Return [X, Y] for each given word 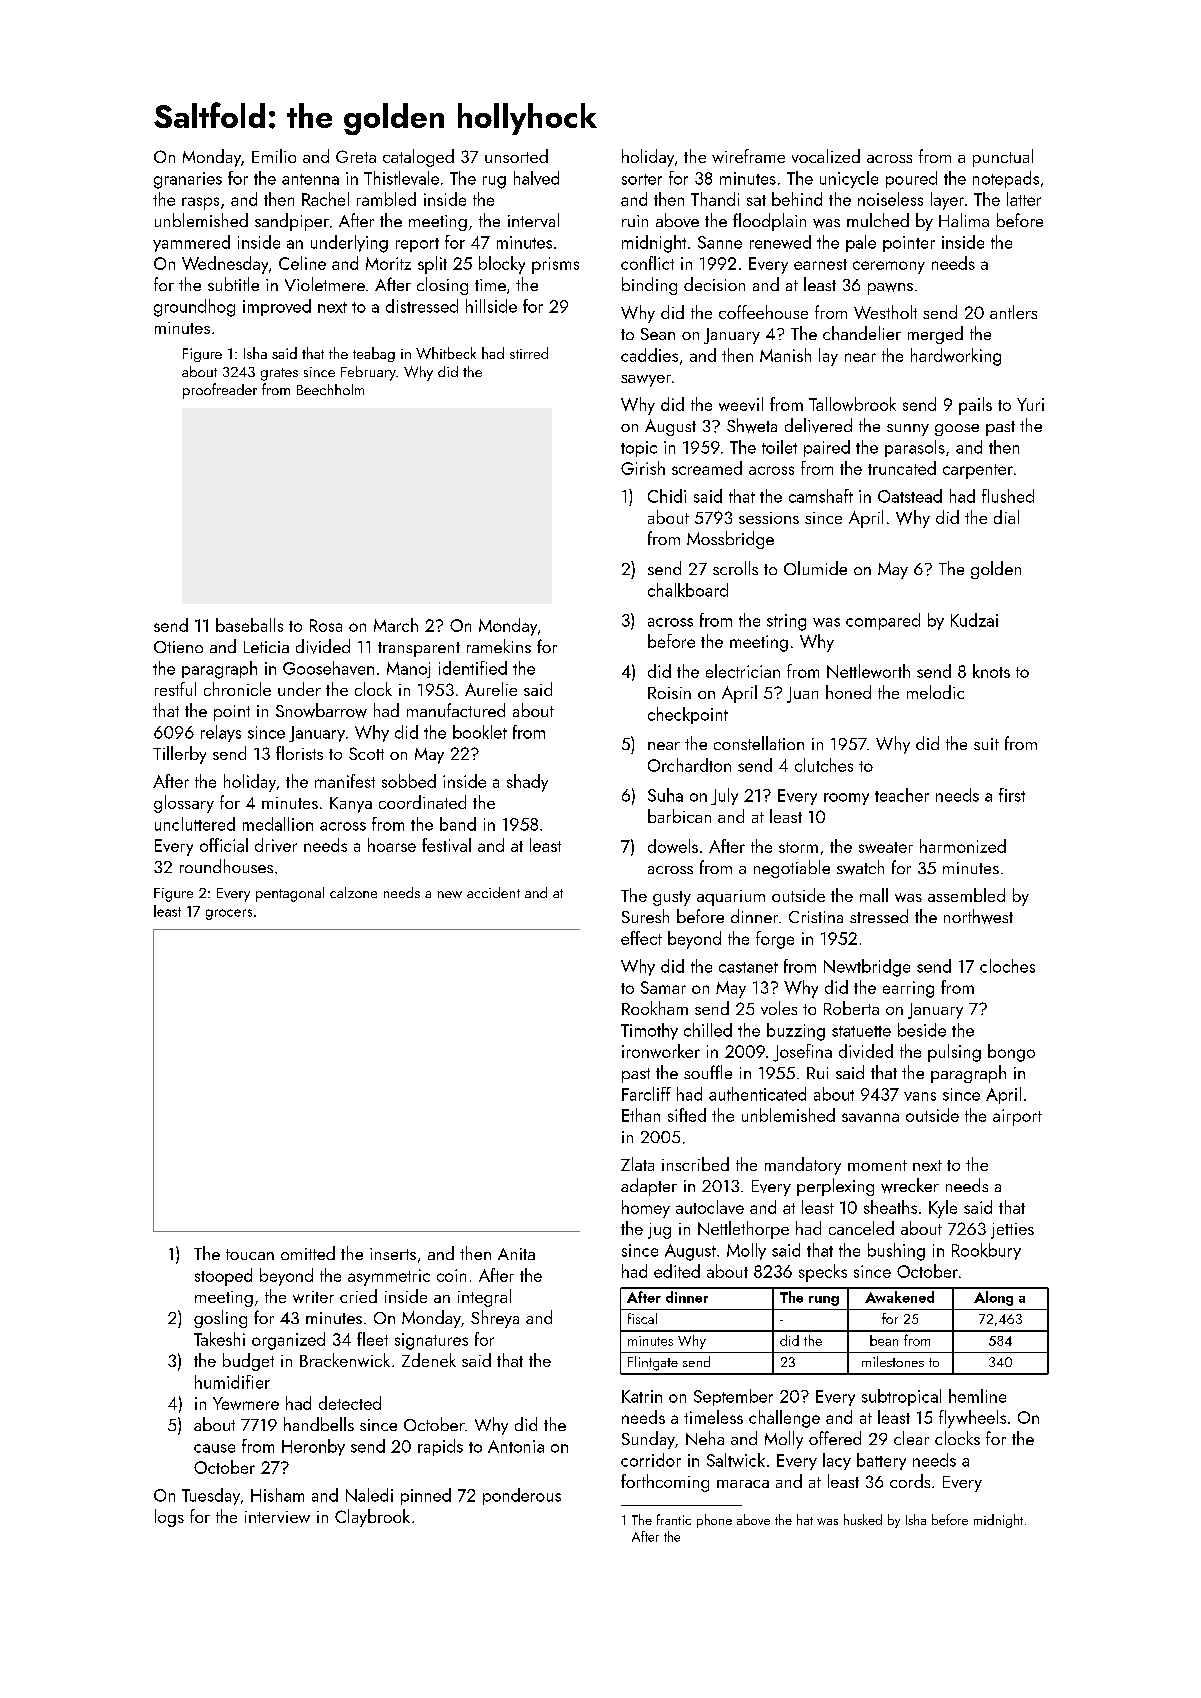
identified [473, 668]
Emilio [274, 156]
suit [986, 744]
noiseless [890, 199]
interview [277, 1517]
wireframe [748, 156]
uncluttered [195, 824]
